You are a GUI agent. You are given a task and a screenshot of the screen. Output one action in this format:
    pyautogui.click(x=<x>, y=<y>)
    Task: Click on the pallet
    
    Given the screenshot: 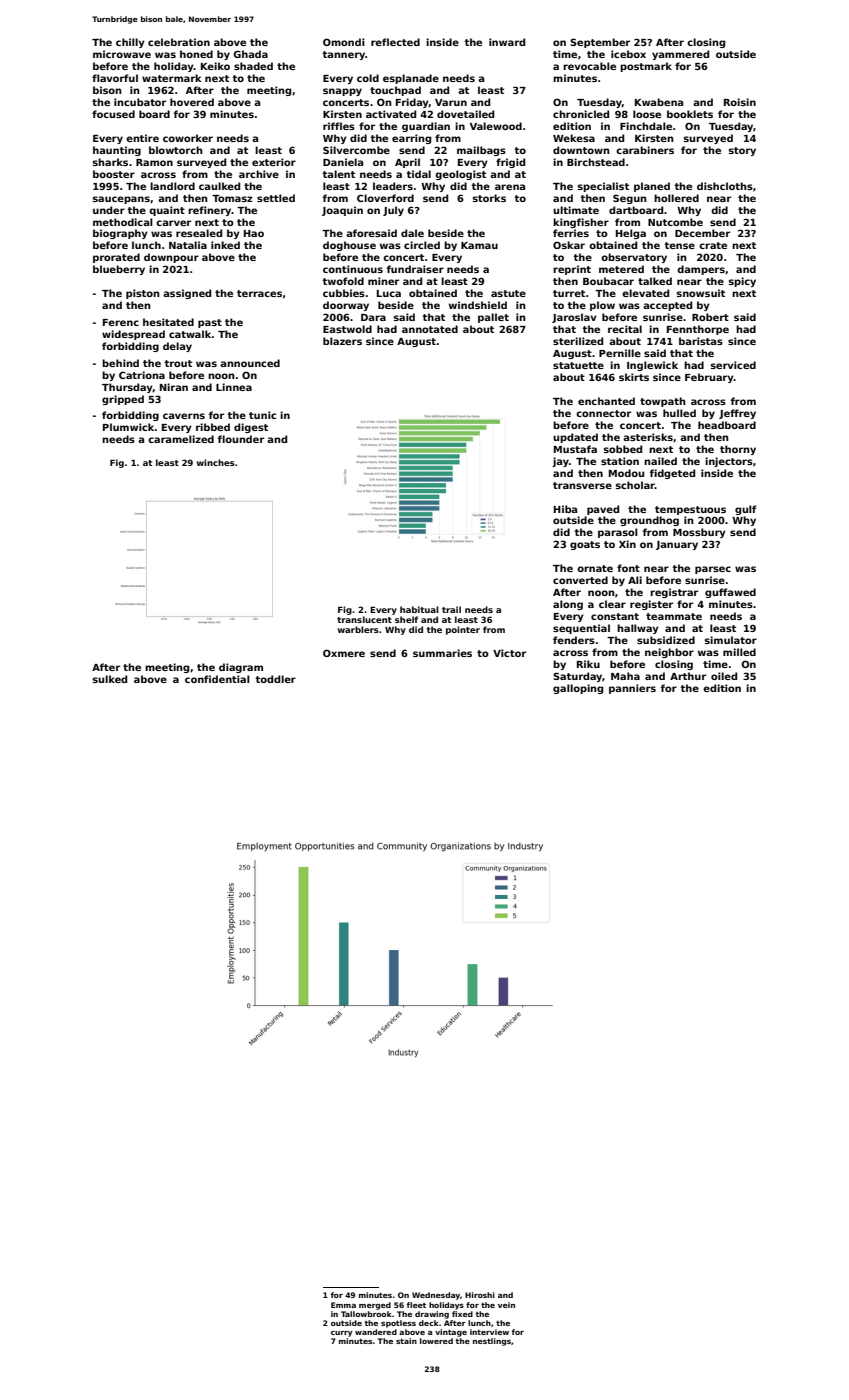 What is the action you would take?
    pyautogui.click(x=493, y=318)
